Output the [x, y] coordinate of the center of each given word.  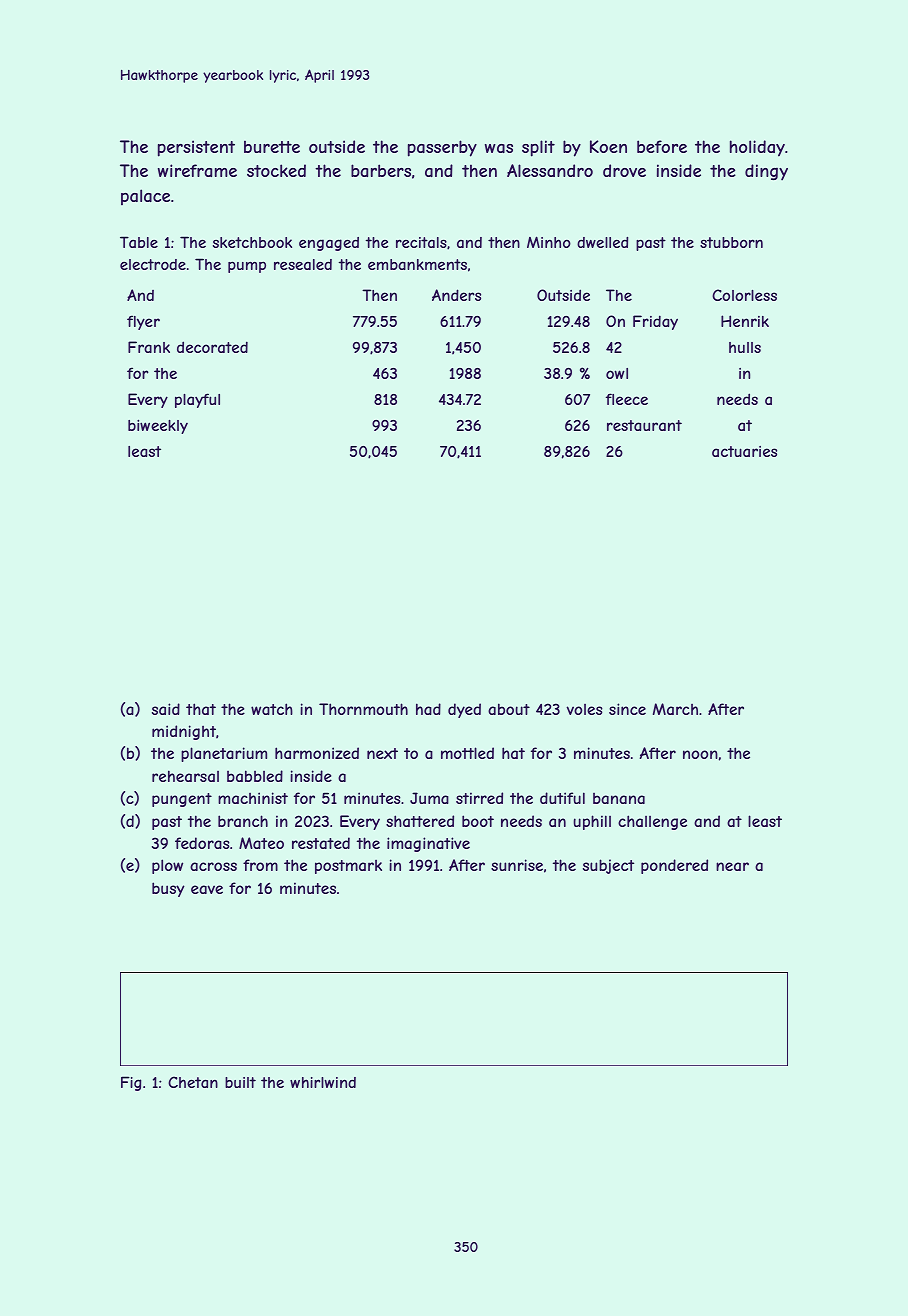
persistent [196, 148]
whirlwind [323, 1082]
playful [197, 400]
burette [272, 146]
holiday [757, 148]
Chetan [193, 1082]
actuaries [744, 451]
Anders [456, 295]
